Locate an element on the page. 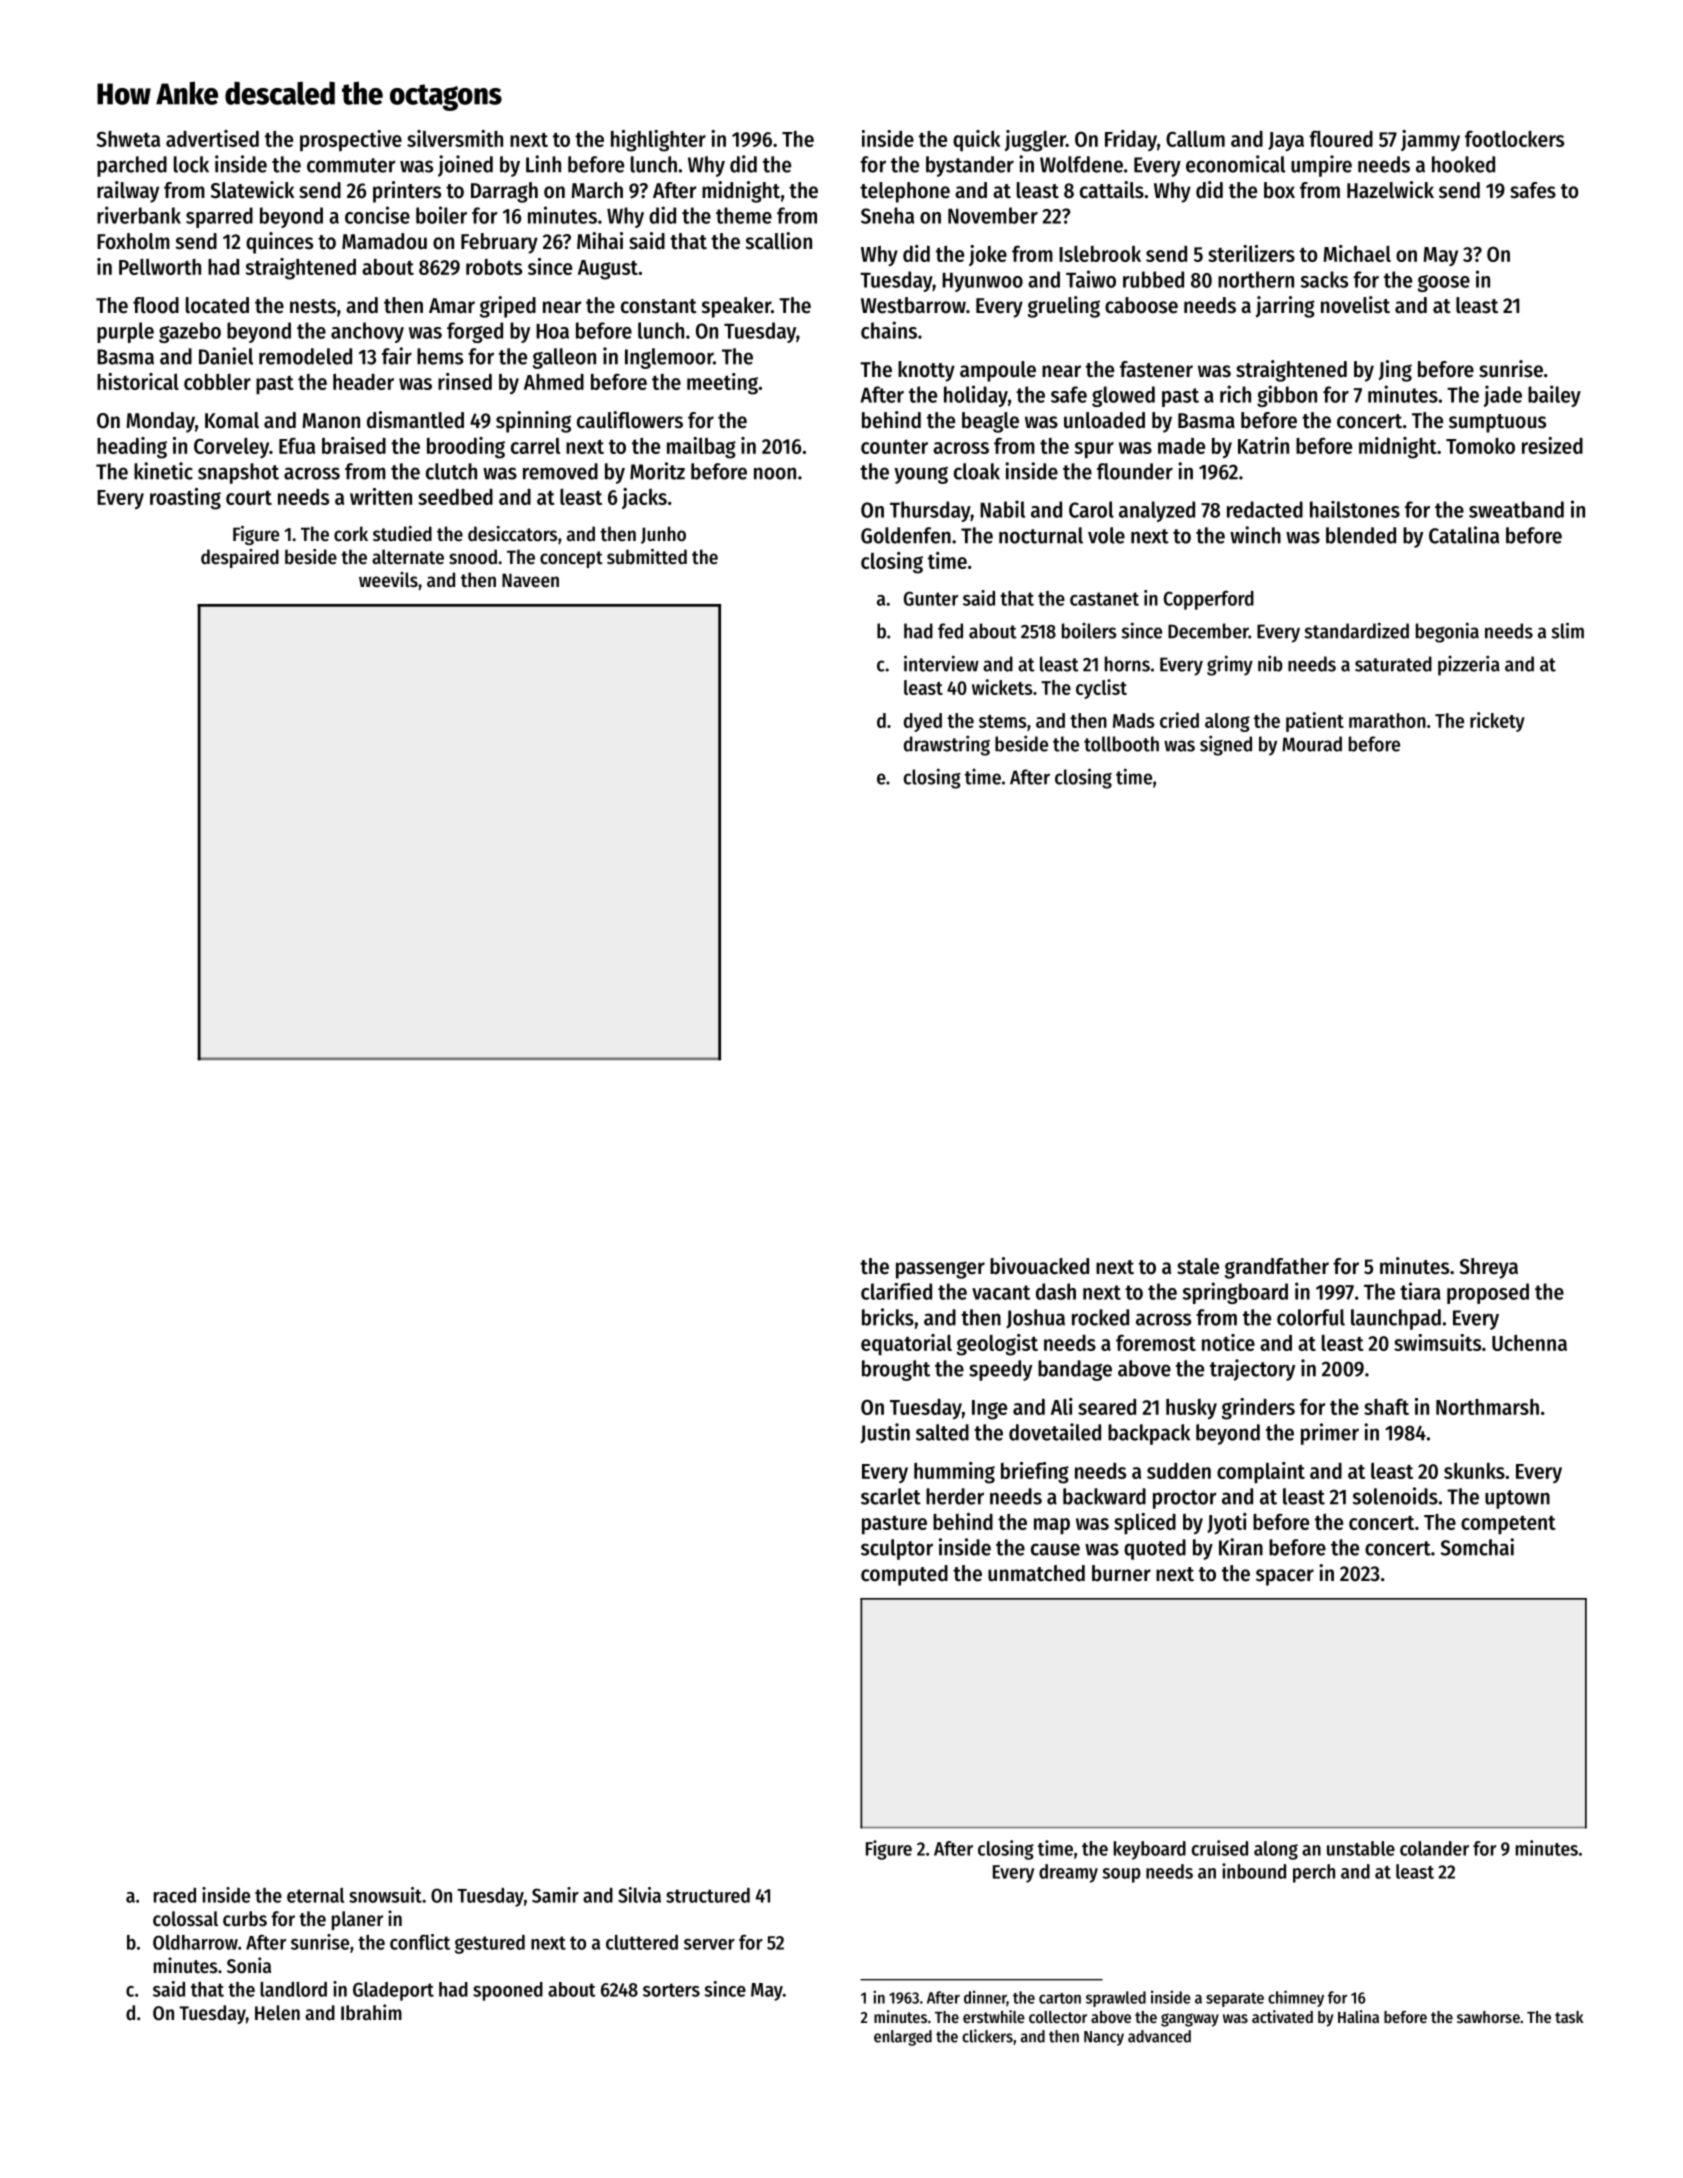  bystander is located at coordinates (970, 166).
